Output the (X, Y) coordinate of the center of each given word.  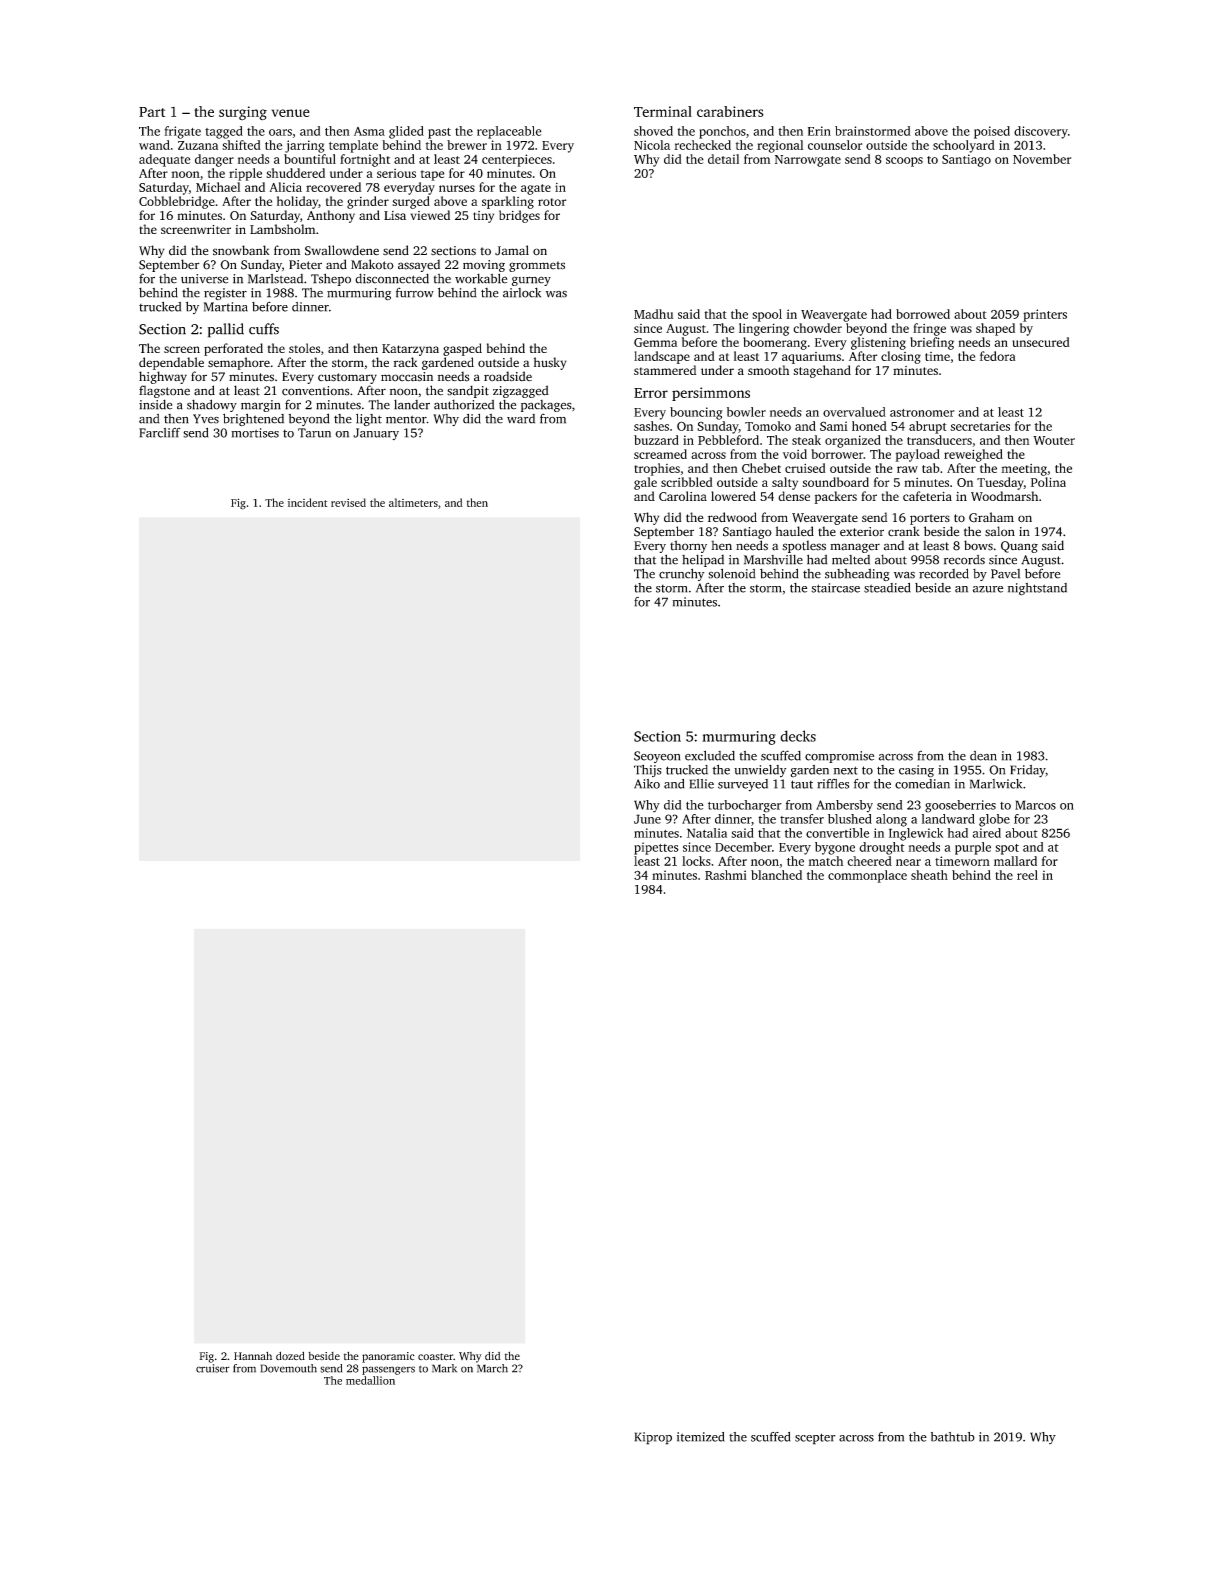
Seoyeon (657, 757)
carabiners (730, 111)
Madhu (653, 314)
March (492, 1368)
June (647, 819)
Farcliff (159, 433)
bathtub (953, 1437)
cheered (869, 861)
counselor (835, 145)
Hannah (253, 1355)
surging (243, 113)
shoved (653, 131)
